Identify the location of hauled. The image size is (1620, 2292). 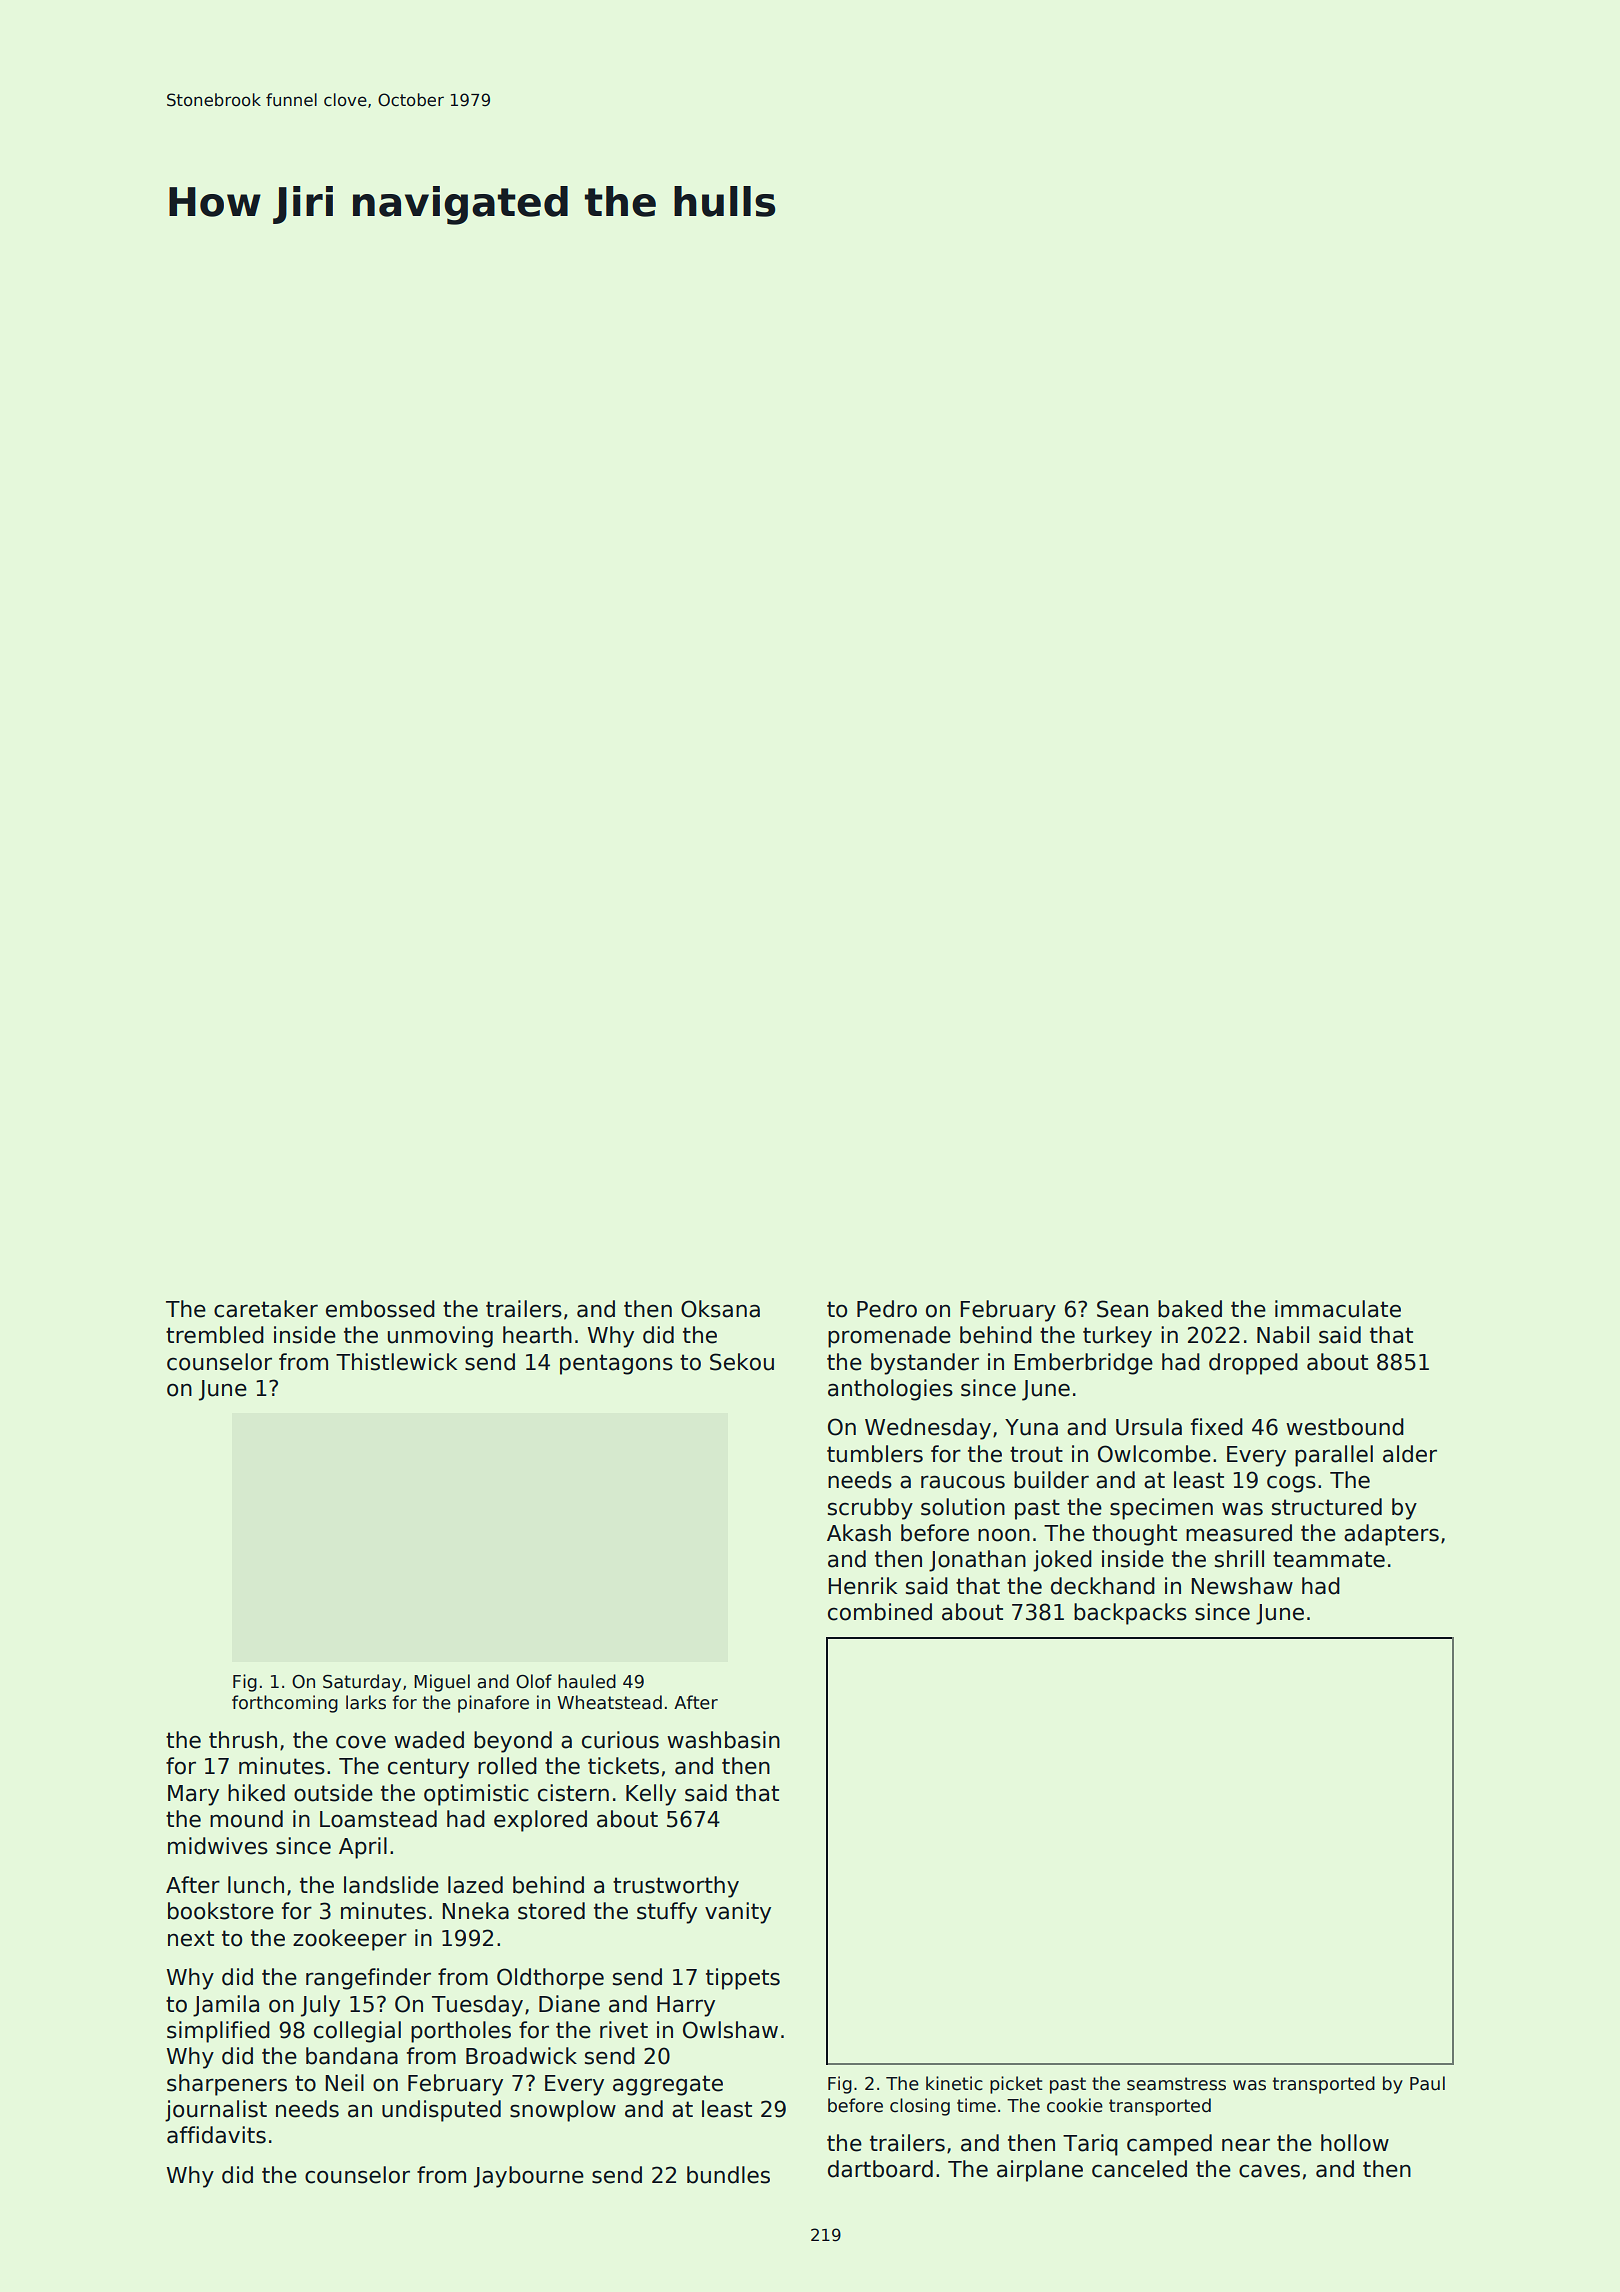
(587, 1681).
